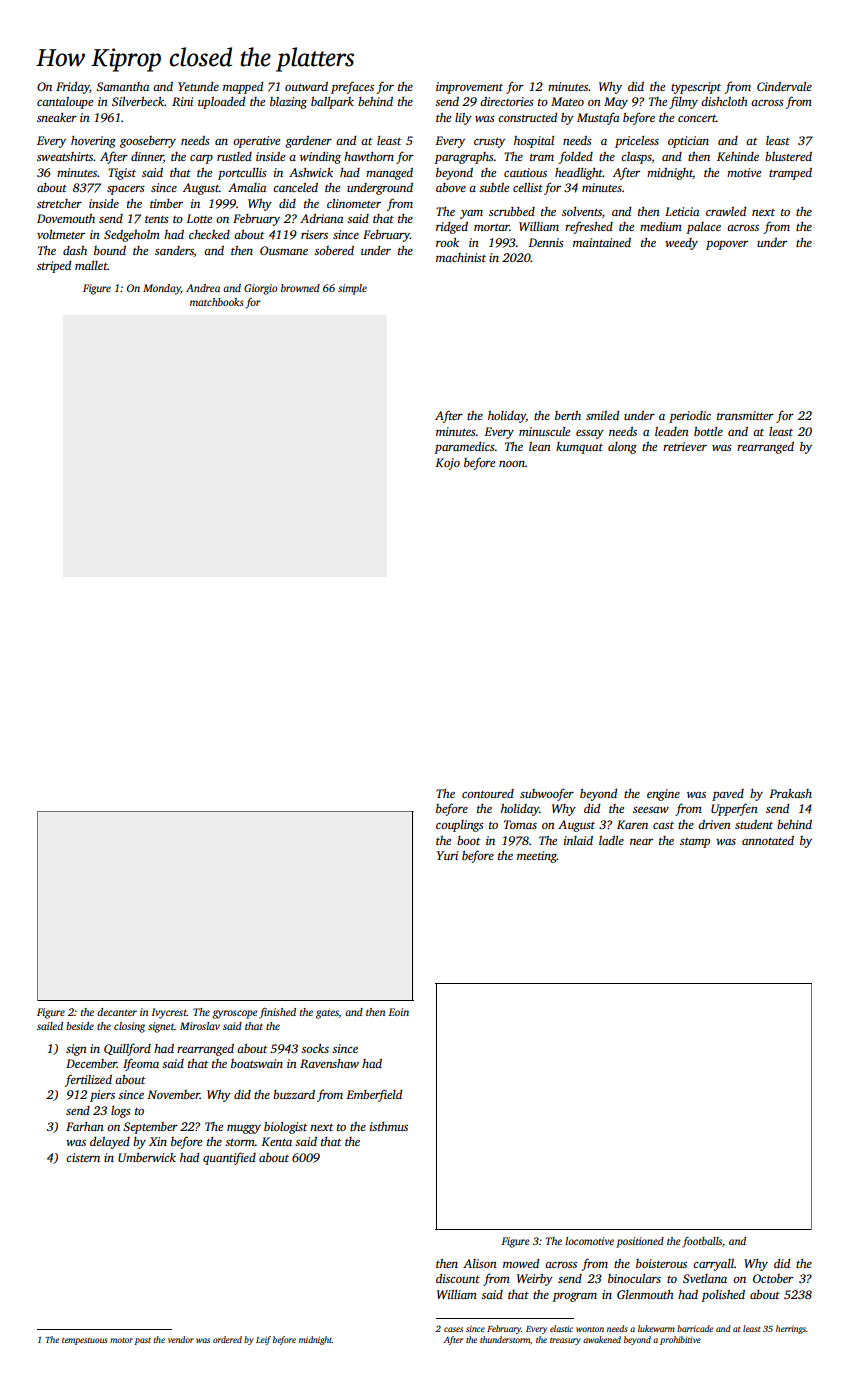 The width and height of the screenshot is (849, 1400). I want to click on cellist, so click(528, 187).
